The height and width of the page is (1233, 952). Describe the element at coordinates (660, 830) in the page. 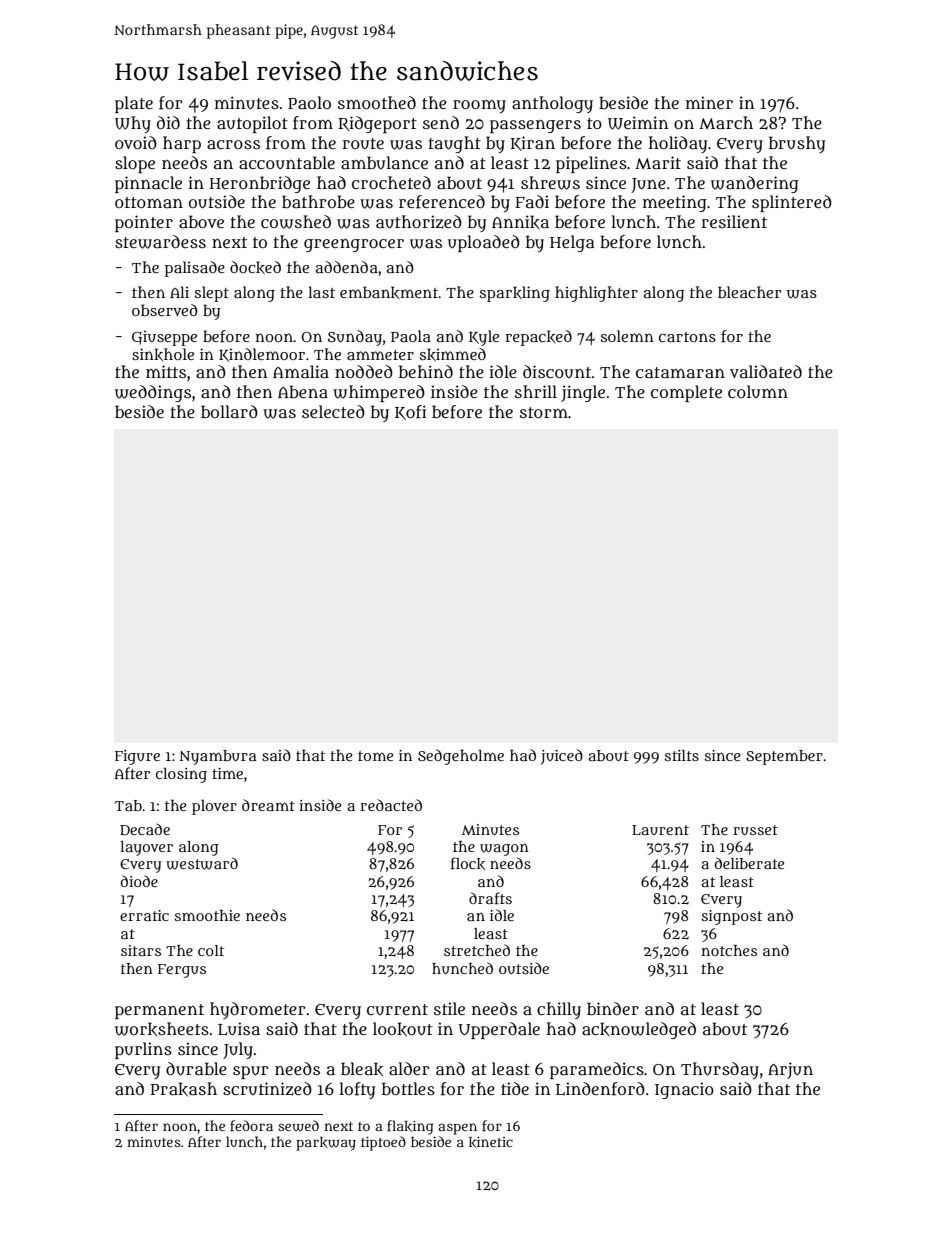

I see `Laurent` at that location.
